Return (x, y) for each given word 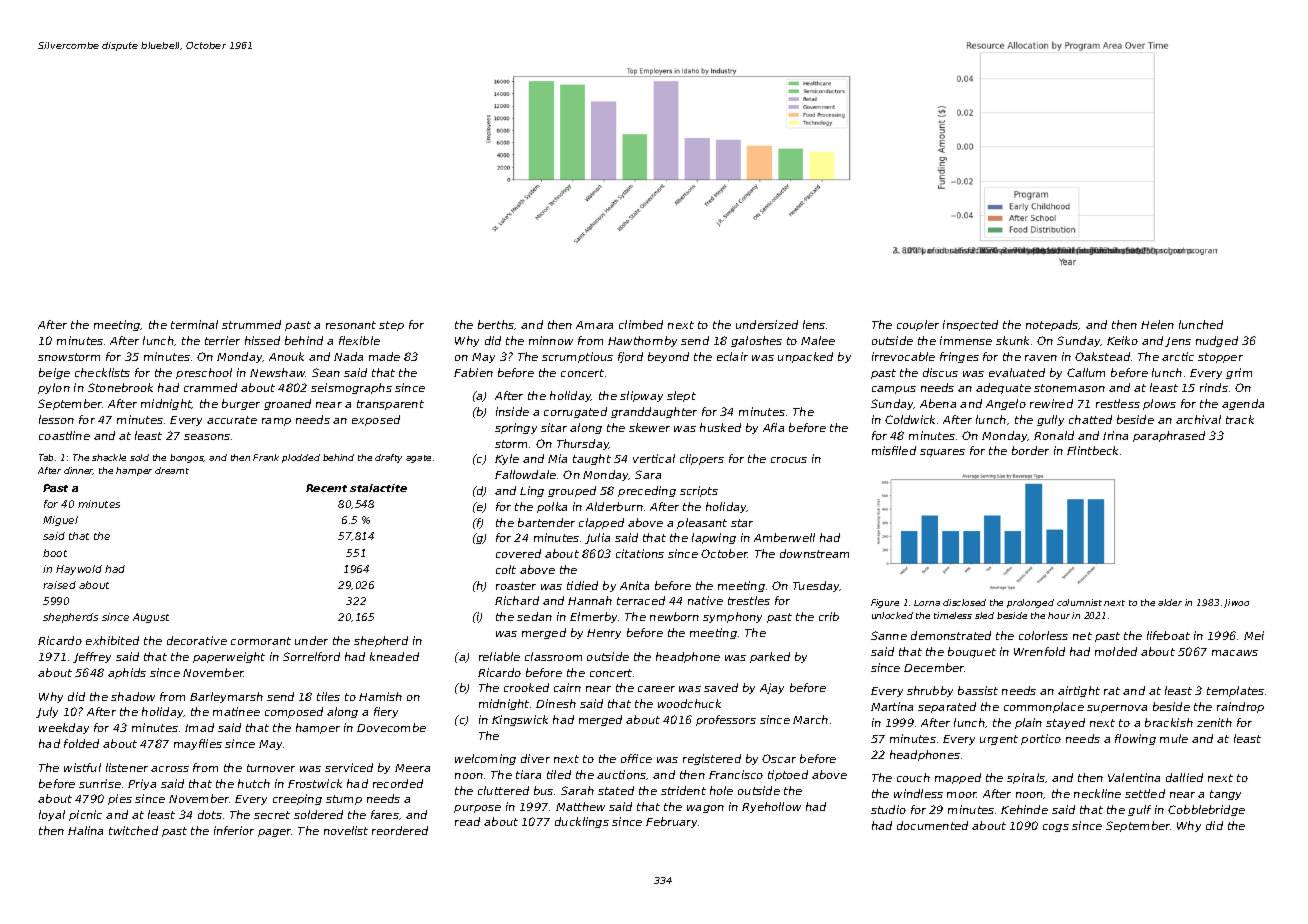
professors (726, 720)
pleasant (702, 523)
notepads (1052, 325)
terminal (194, 324)
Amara (594, 325)
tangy (1225, 795)
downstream (814, 553)
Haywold (79, 570)
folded (81, 743)
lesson (56, 419)
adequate (1003, 388)
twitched (133, 830)
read (467, 821)
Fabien (473, 372)
